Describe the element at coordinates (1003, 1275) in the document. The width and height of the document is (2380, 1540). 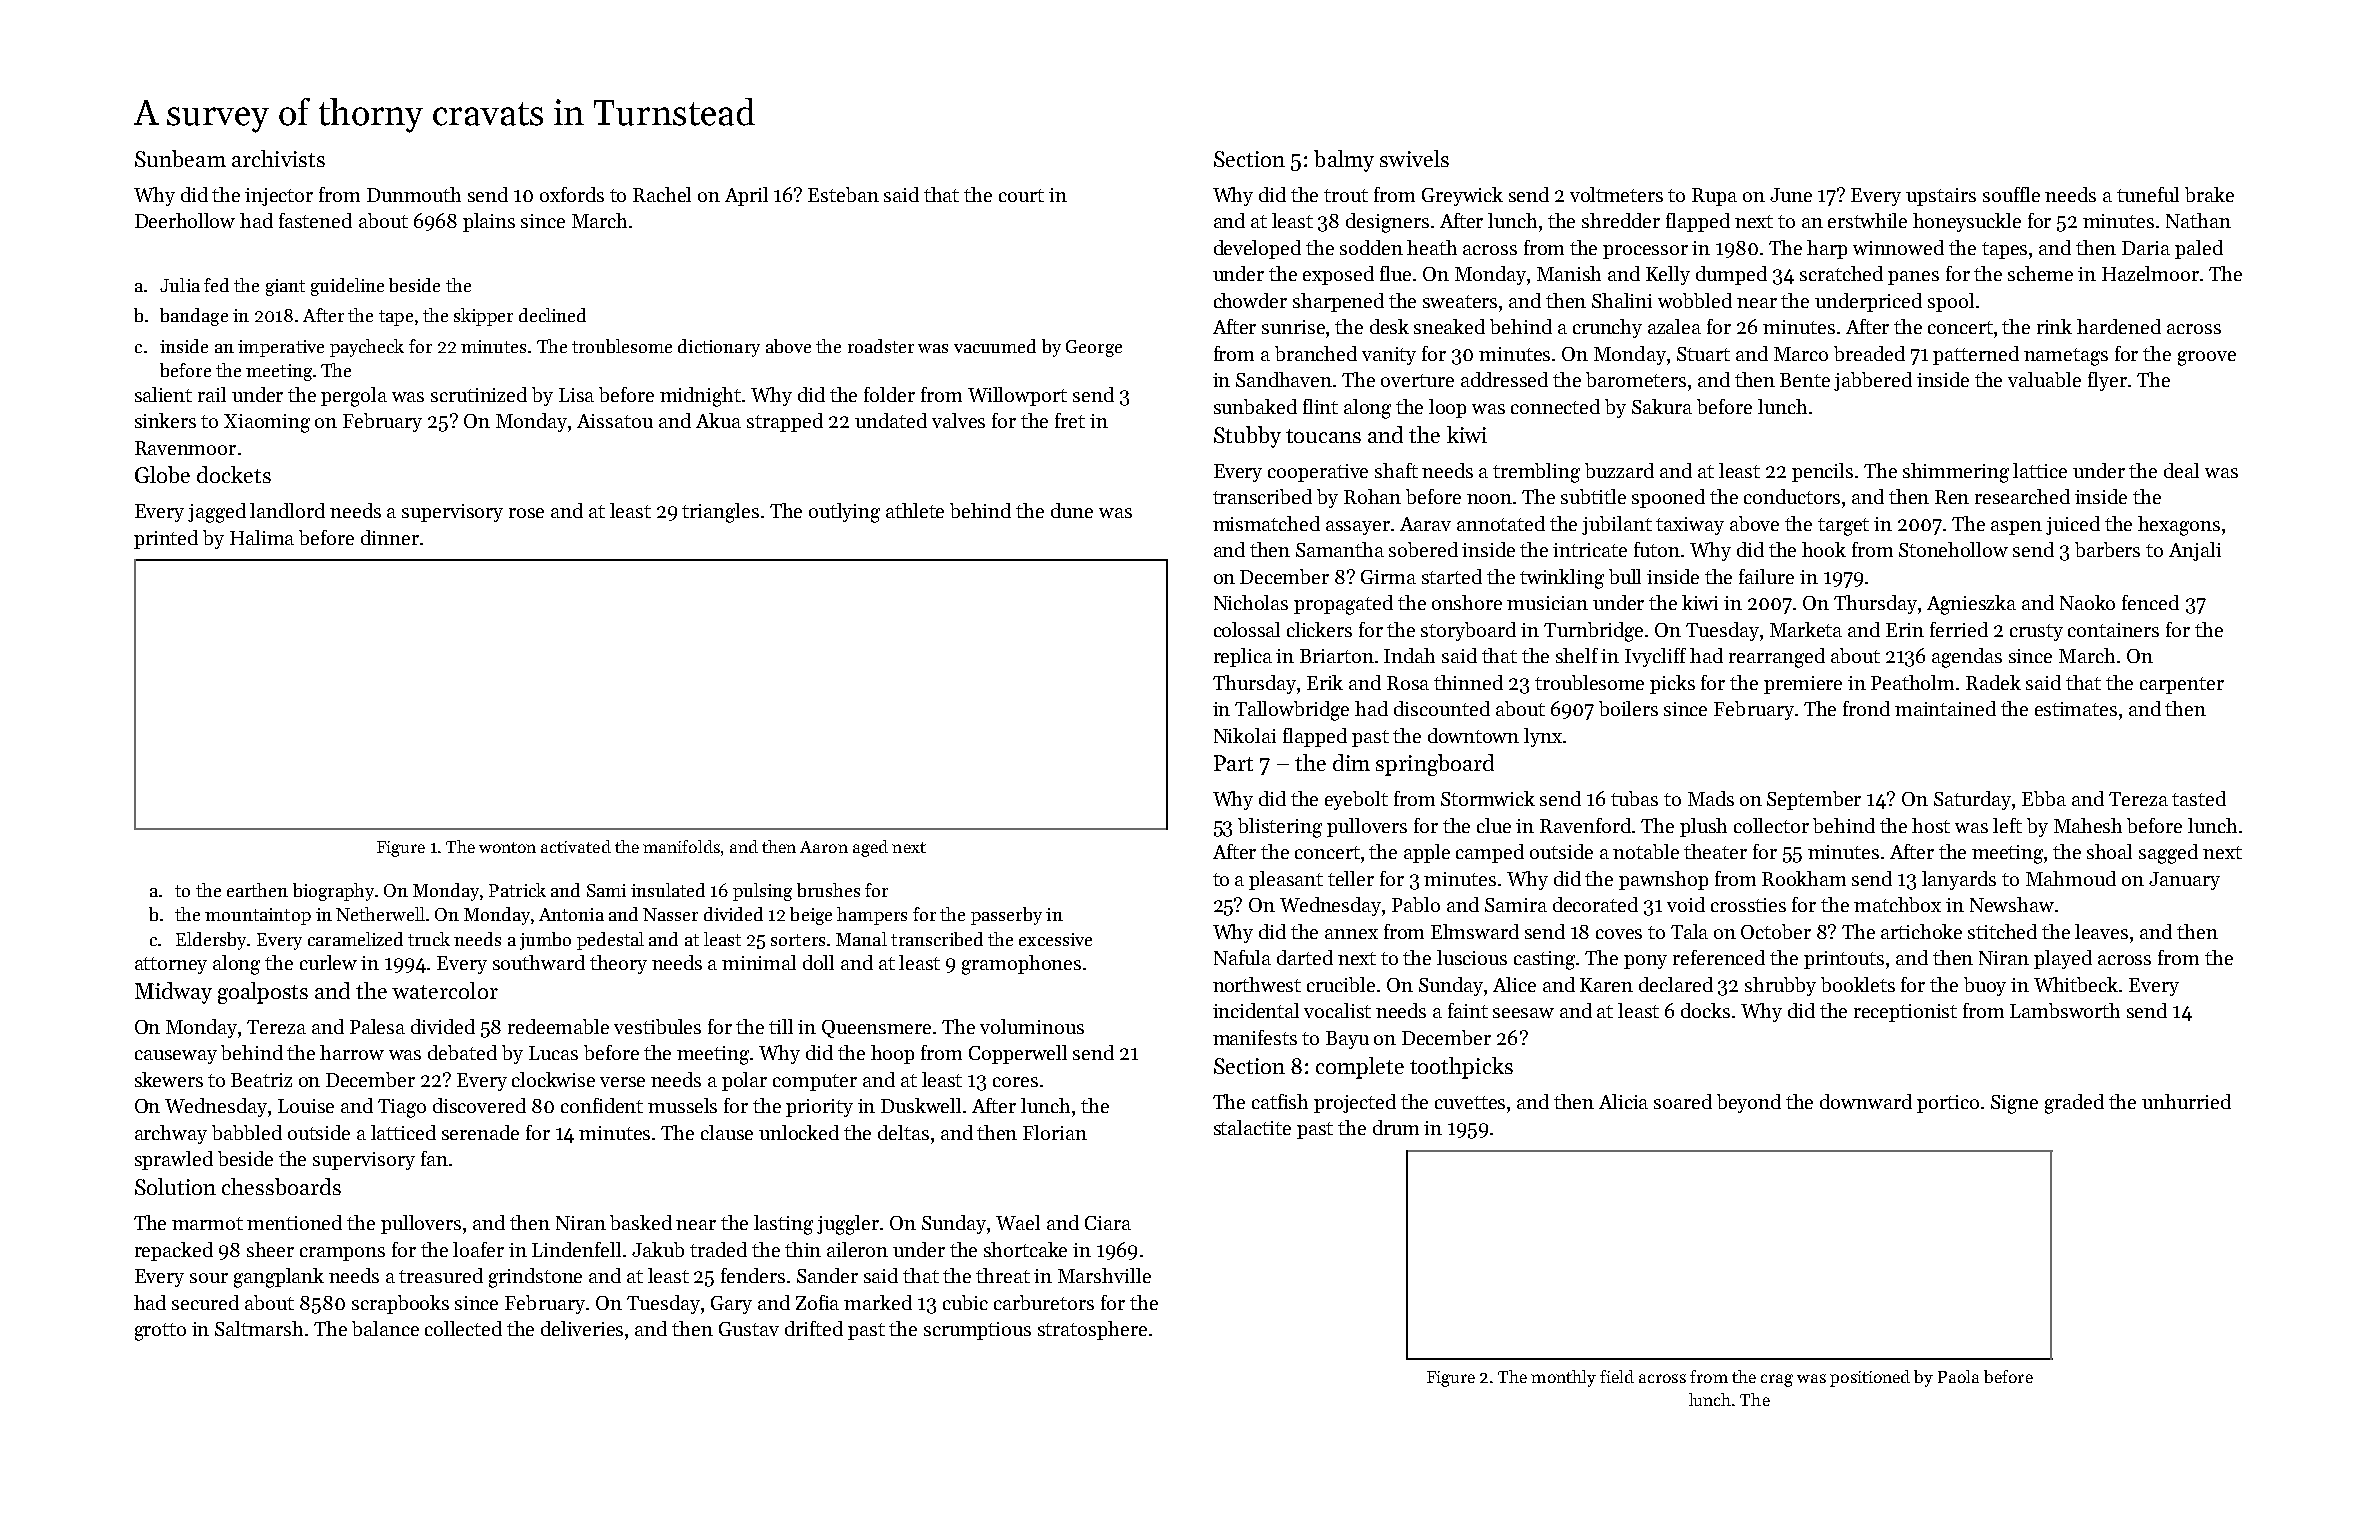
I see `threat` at that location.
